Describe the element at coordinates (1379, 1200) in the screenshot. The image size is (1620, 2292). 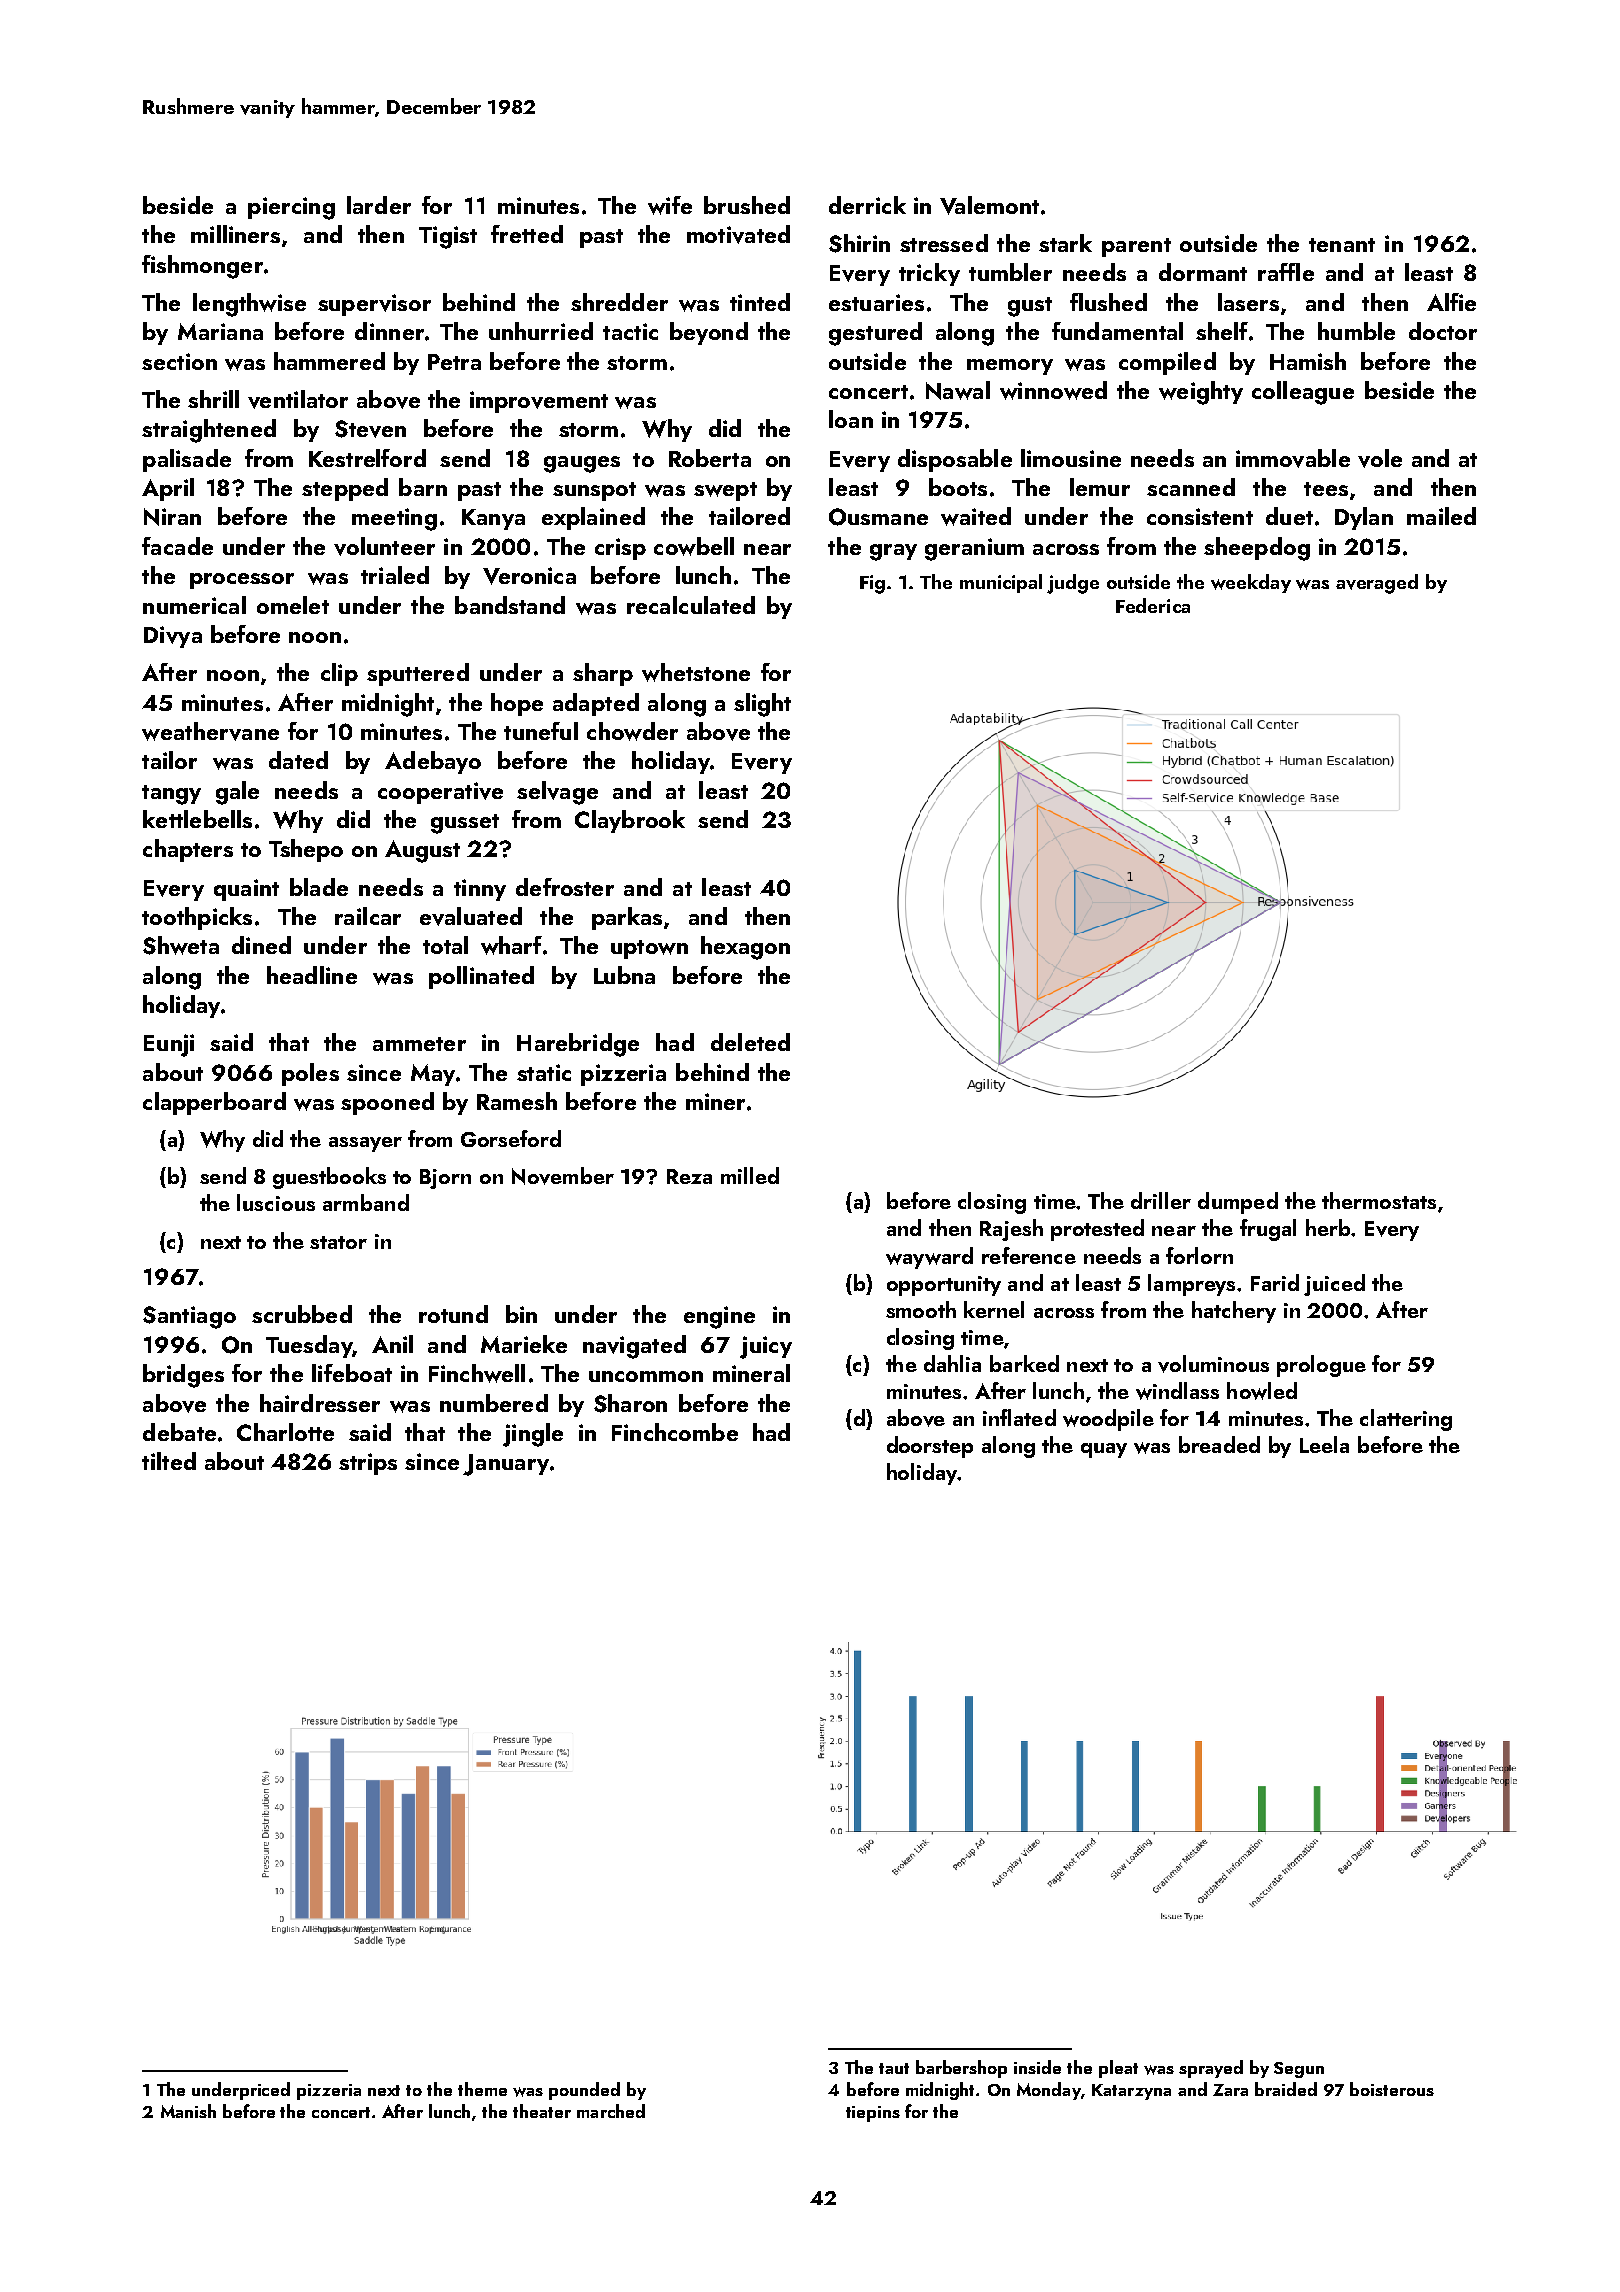
I see `thermostats` at that location.
